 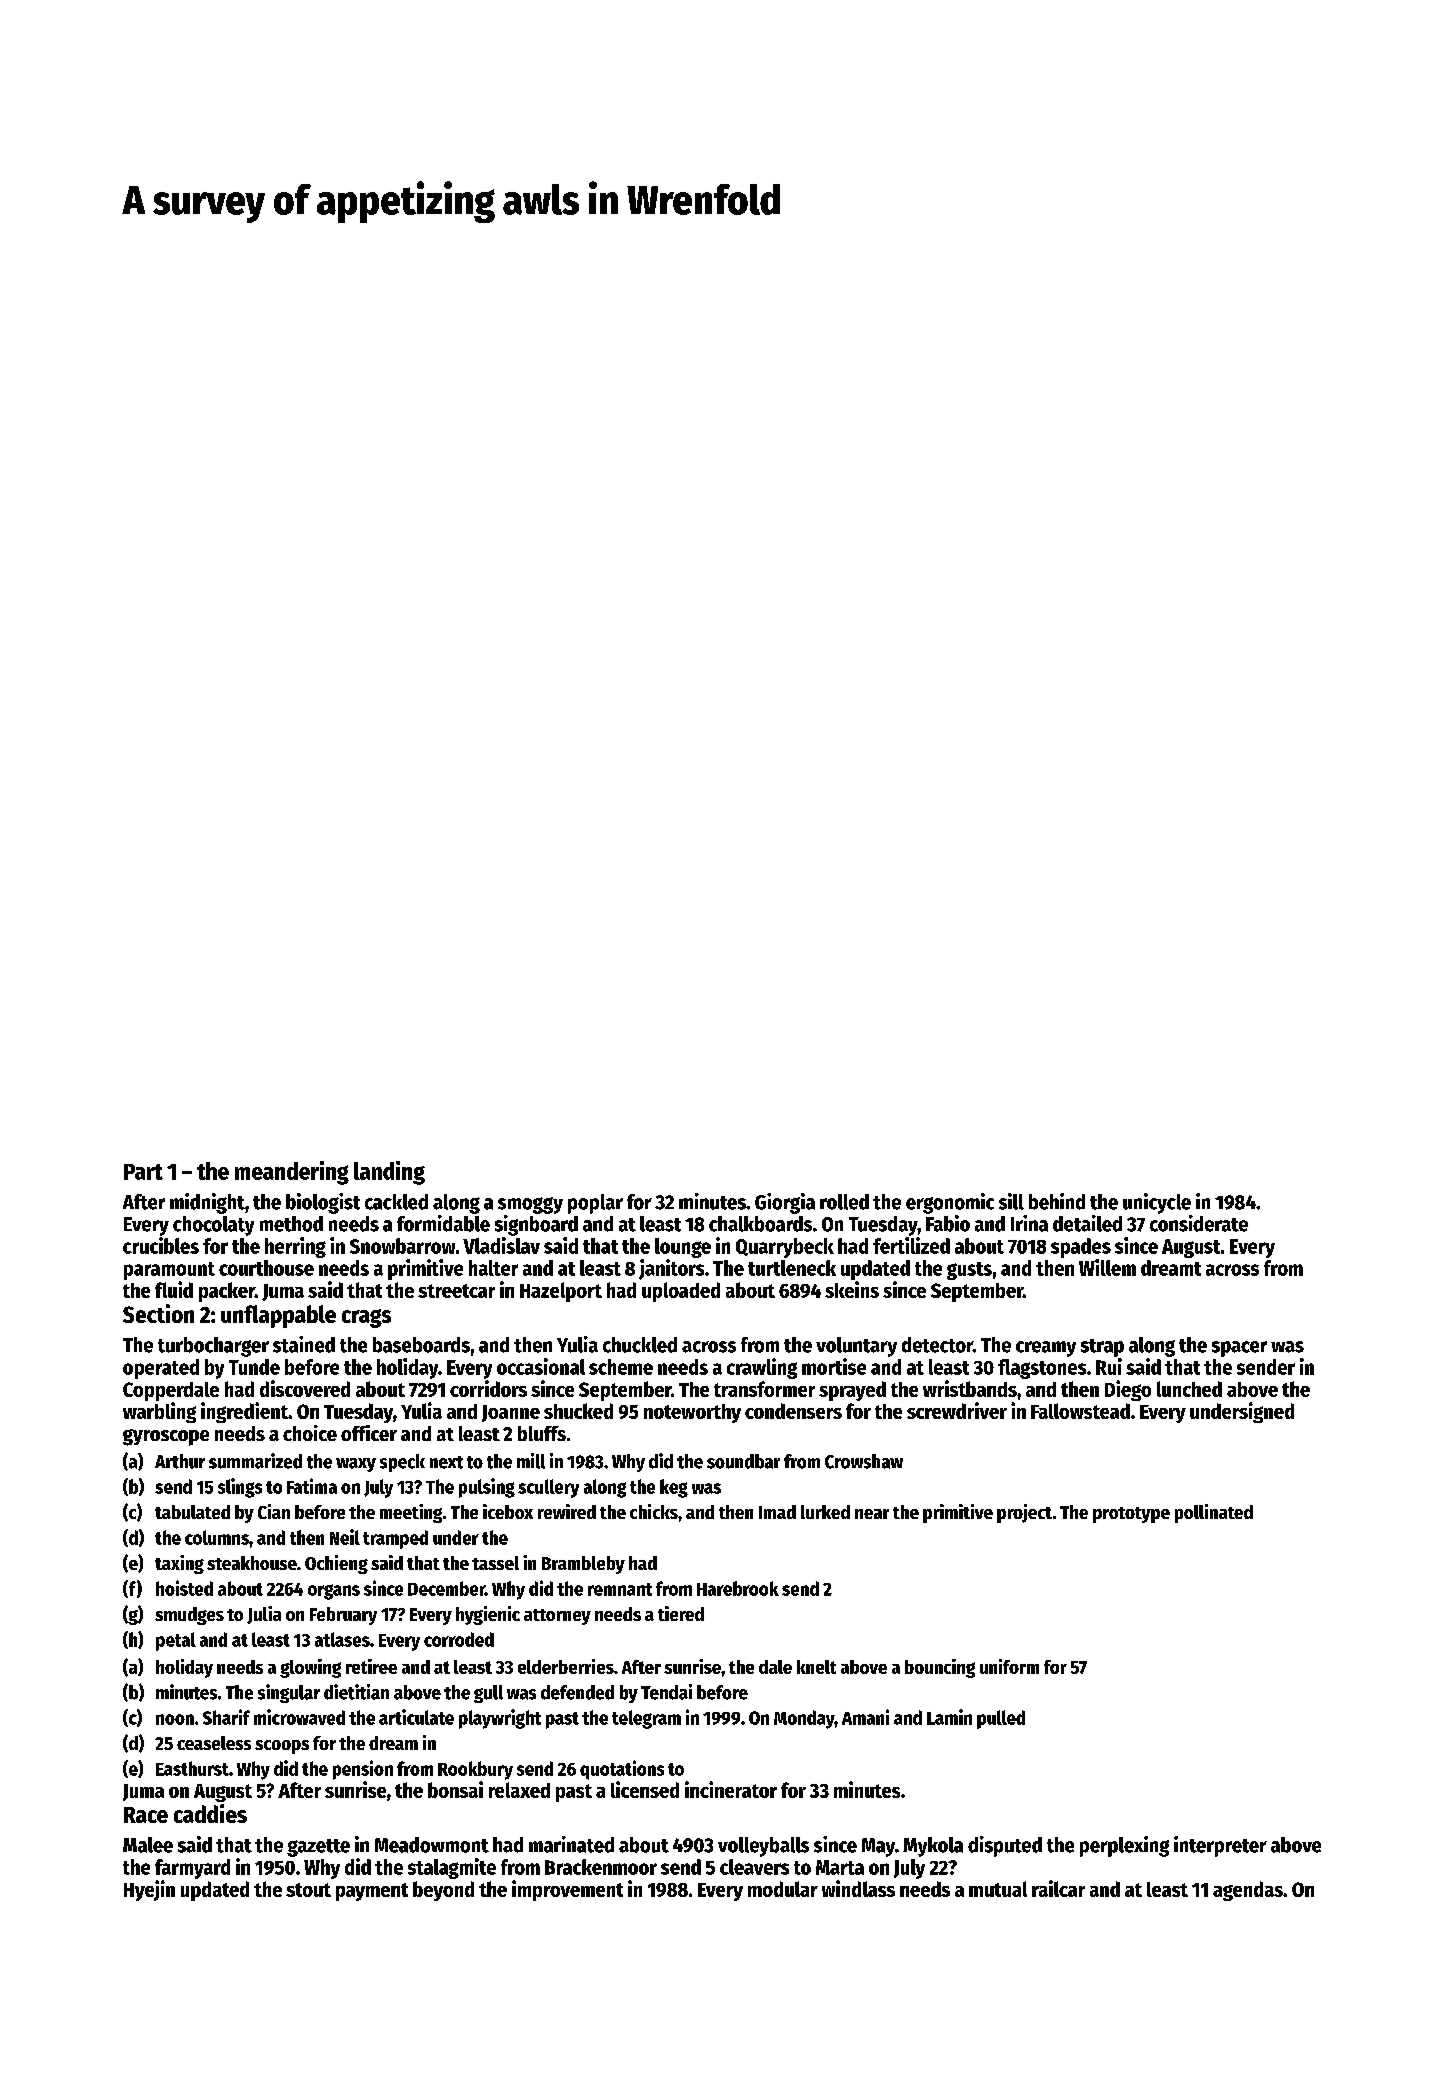 What do you see at coordinates (363, 1770) in the screenshot?
I see `pension` at bounding box center [363, 1770].
